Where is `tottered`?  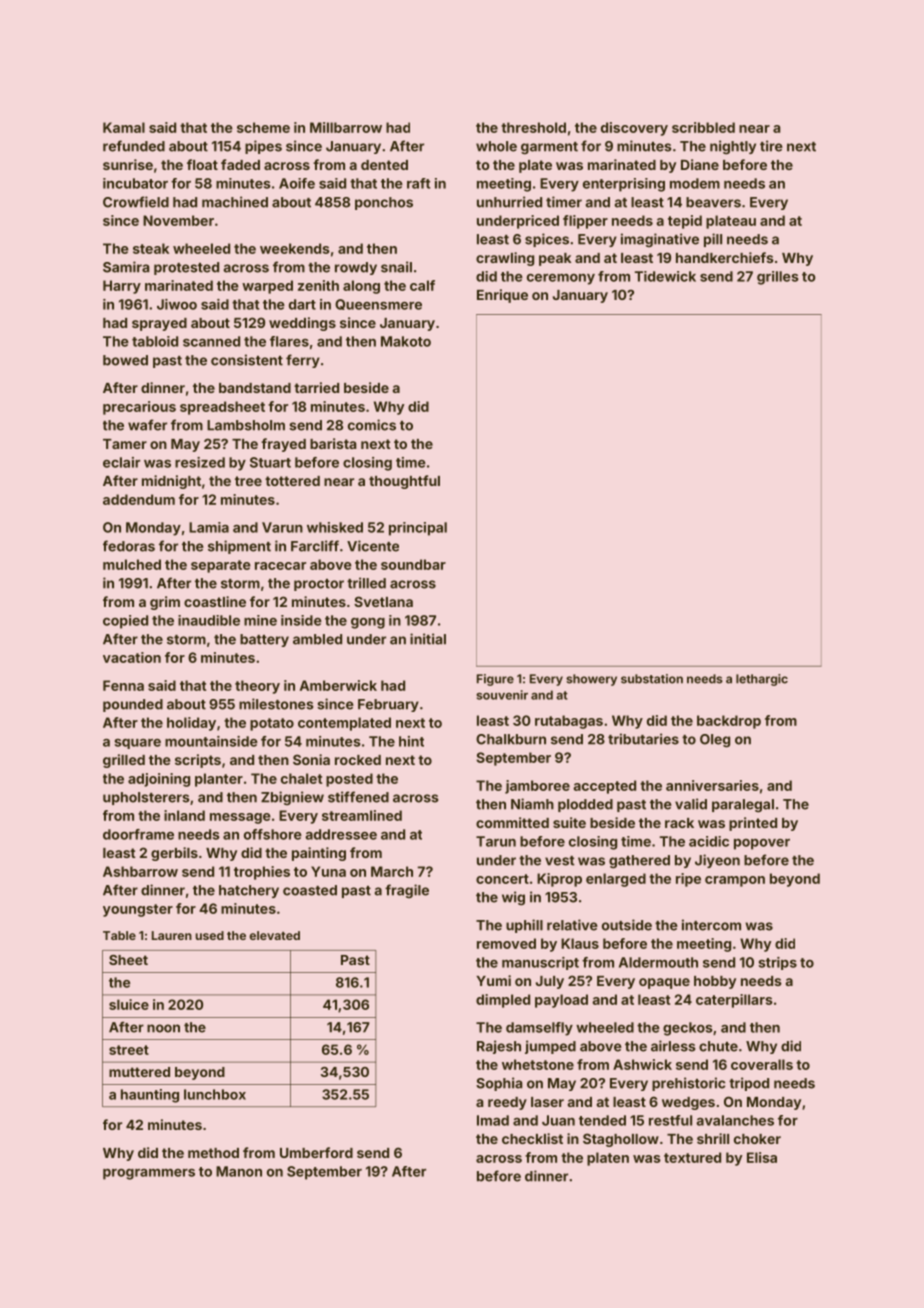
tottered is located at coordinates (292, 481).
